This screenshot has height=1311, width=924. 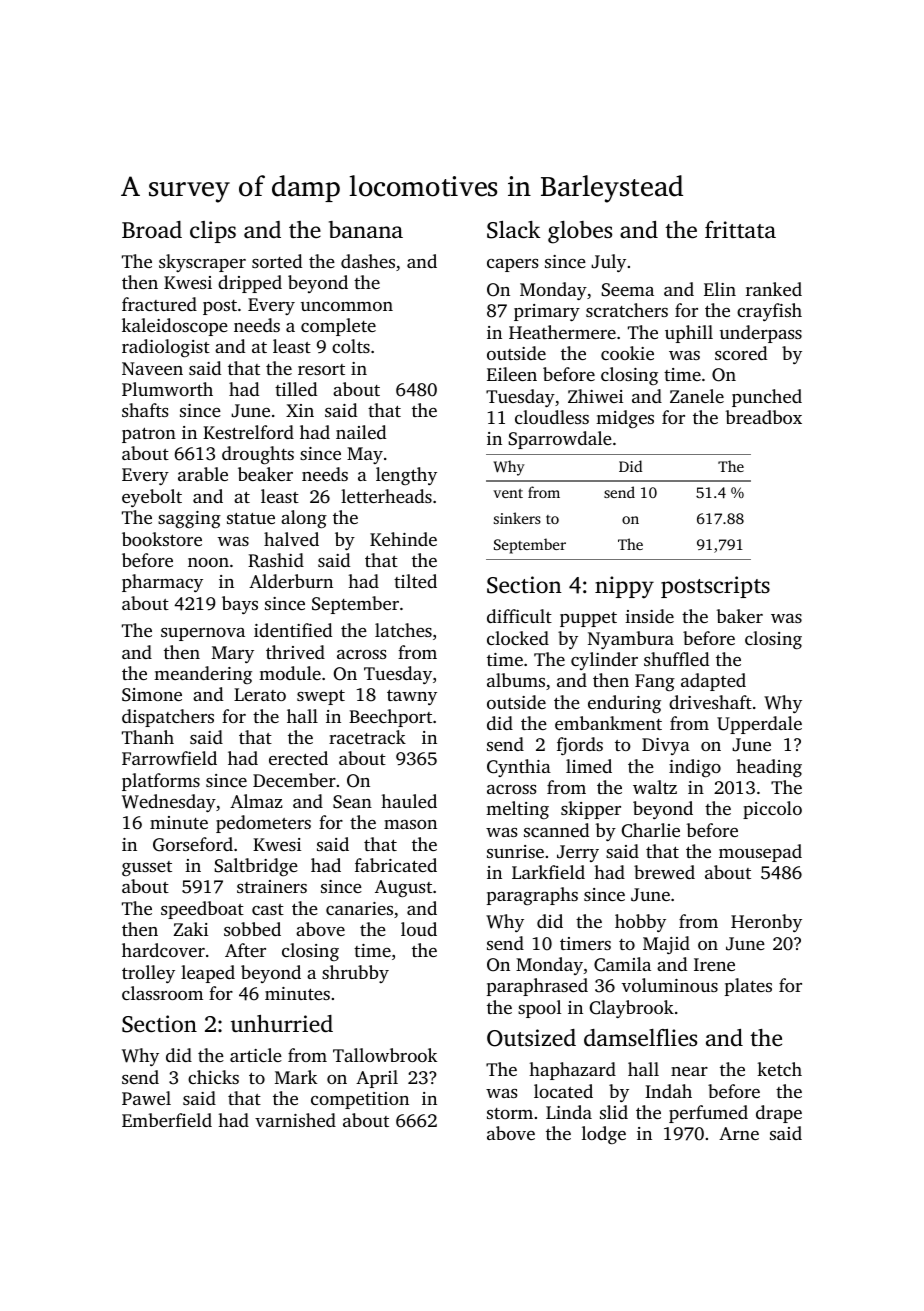 What do you see at coordinates (760, 853) in the screenshot?
I see `mousepad` at bounding box center [760, 853].
